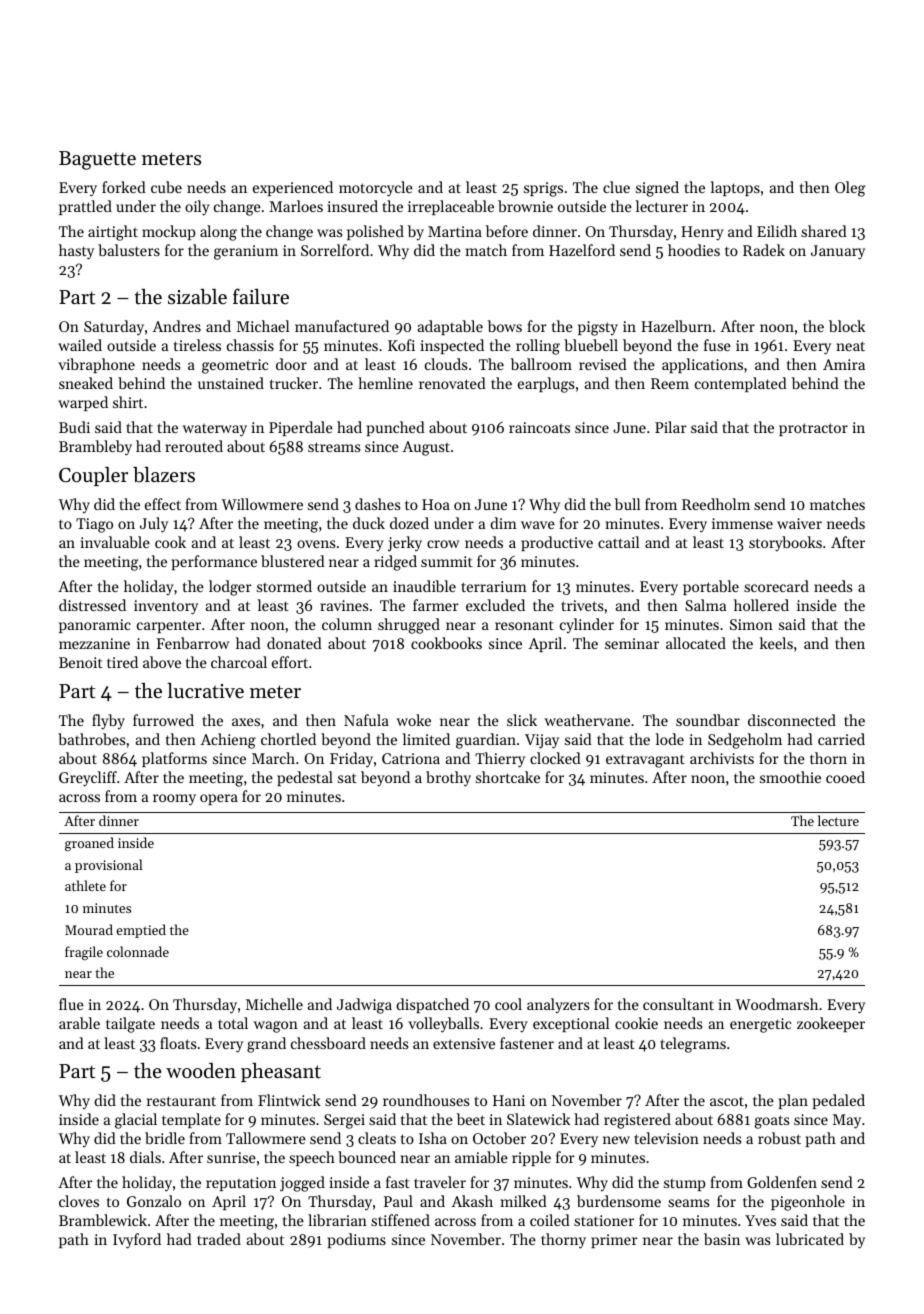 The width and height of the page is (924, 1314). Describe the element at coordinates (616, 187) in the page. I see `clue` at that location.
